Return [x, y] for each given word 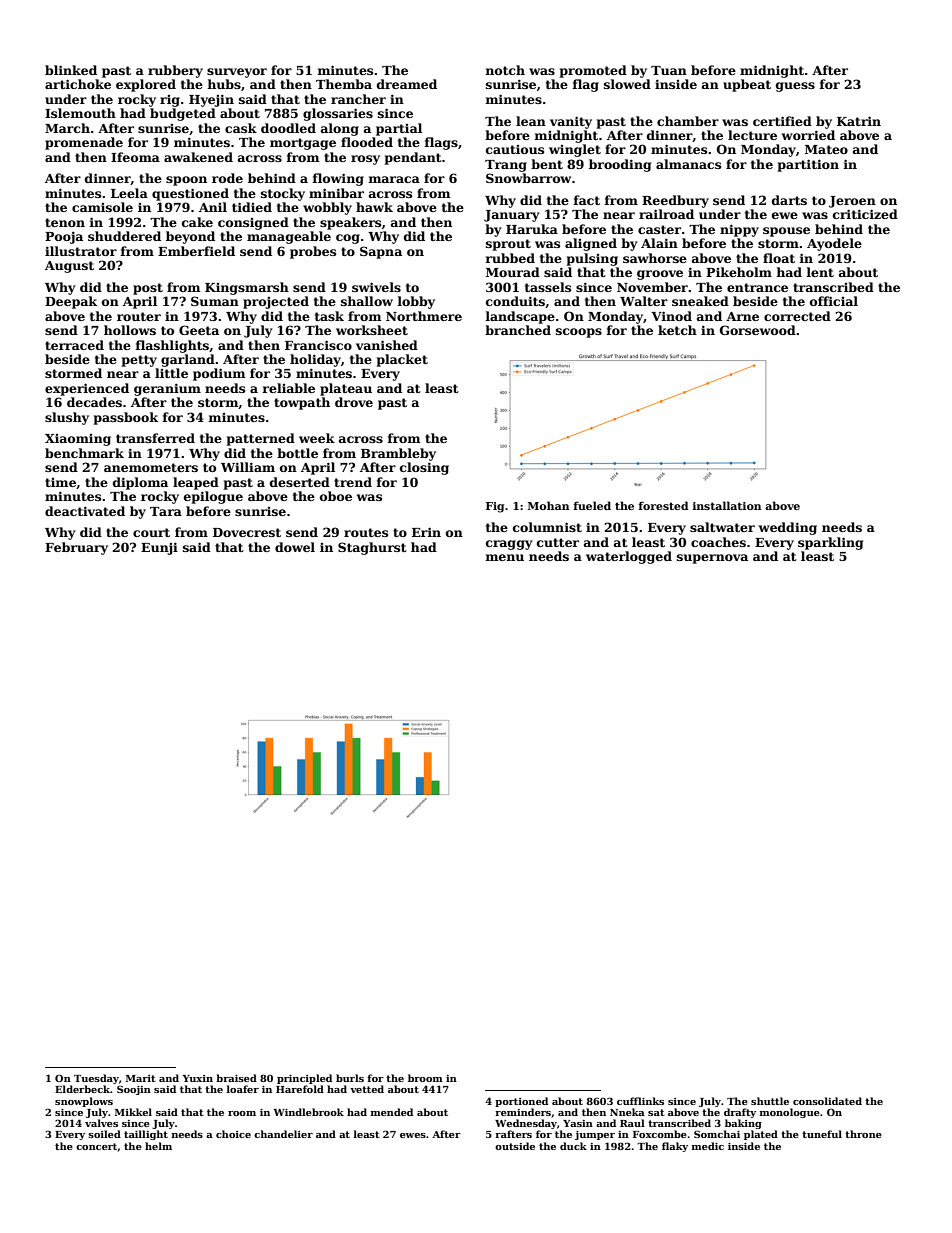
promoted [593, 71]
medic [708, 1146]
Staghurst [372, 548]
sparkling [830, 543]
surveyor [237, 73]
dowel [295, 547]
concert [96, 1146]
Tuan [669, 70]
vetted [367, 1089]
